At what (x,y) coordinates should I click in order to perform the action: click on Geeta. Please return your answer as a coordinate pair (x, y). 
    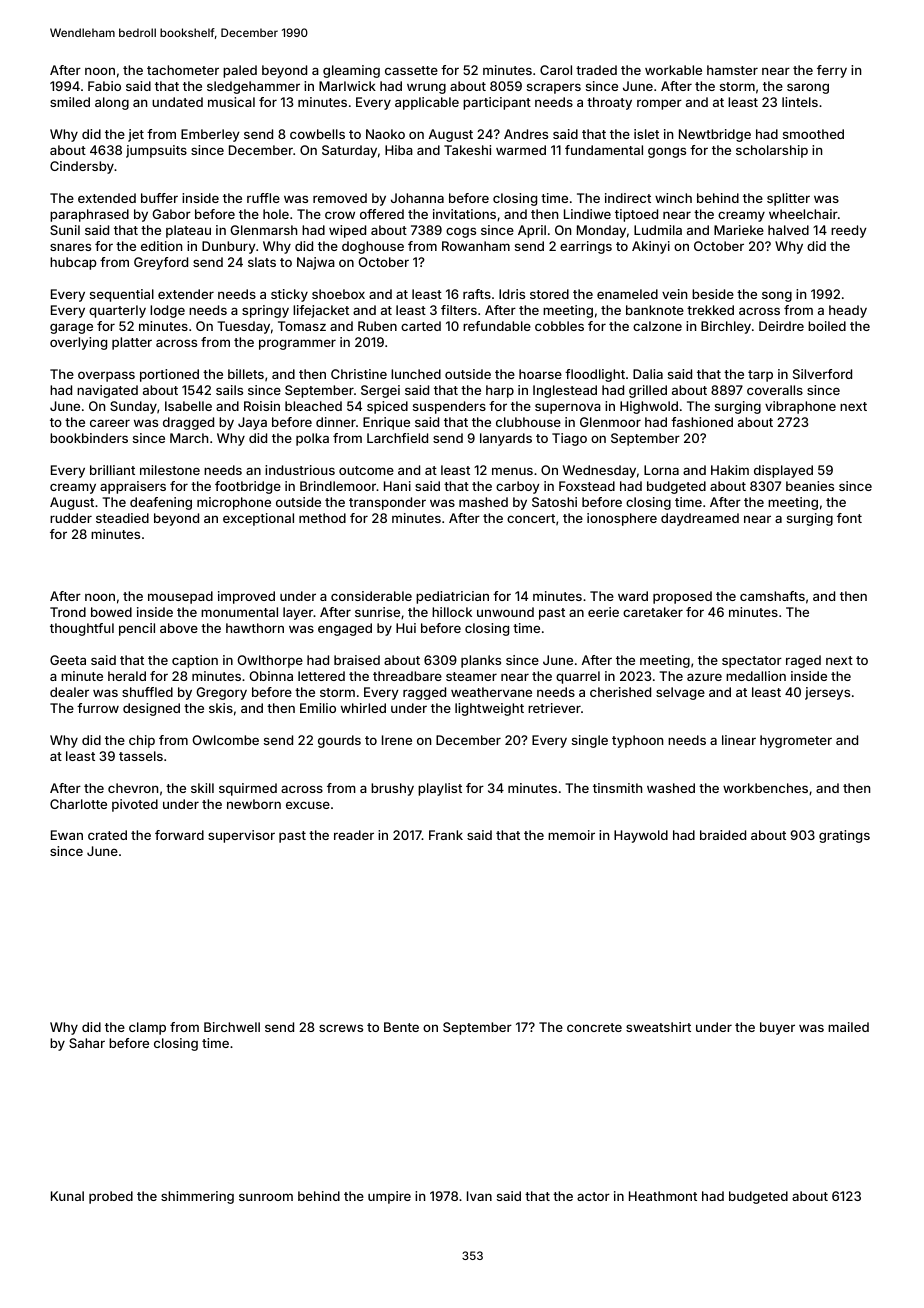
    Looking at the image, I should click on (68, 660).
